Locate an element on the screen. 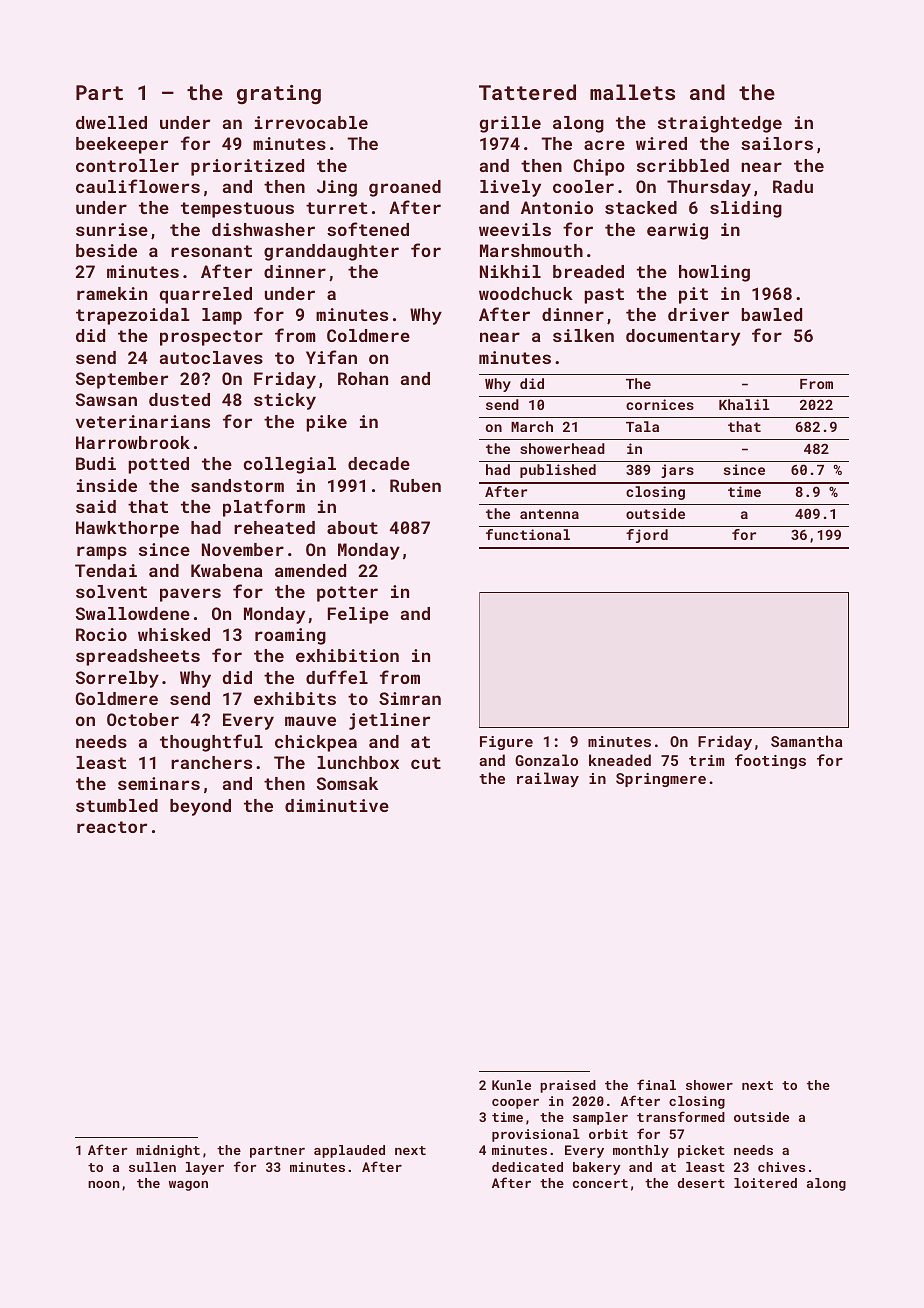 This screenshot has width=924, height=1308. chickpea is located at coordinates (316, 743).
